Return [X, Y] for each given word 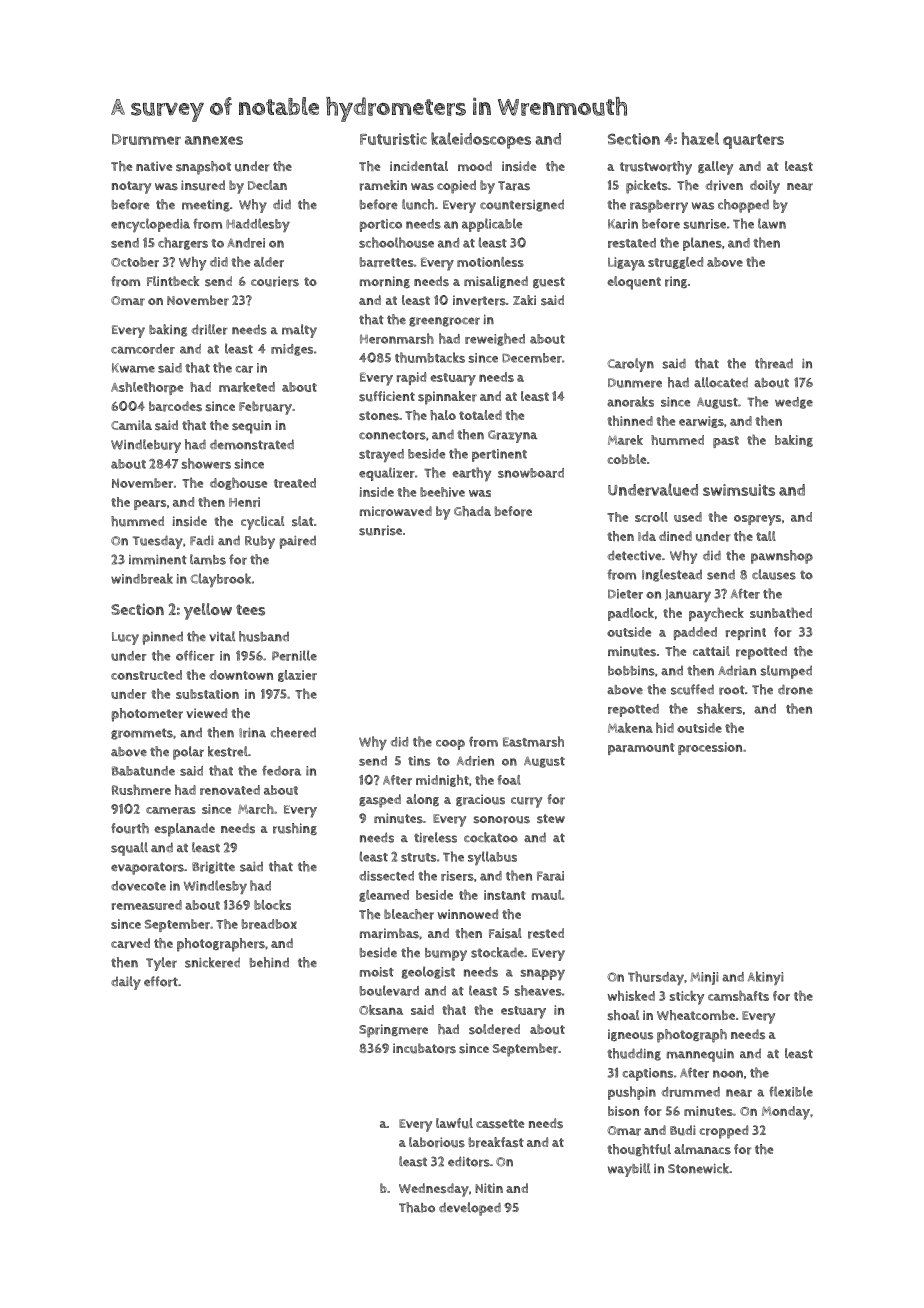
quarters [753, 141]
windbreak [142, 578]
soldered [494, 1029]
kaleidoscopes [481, 140]
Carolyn [630, 365]
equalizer [387, 474]
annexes [214, 140]
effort [161, 981]
